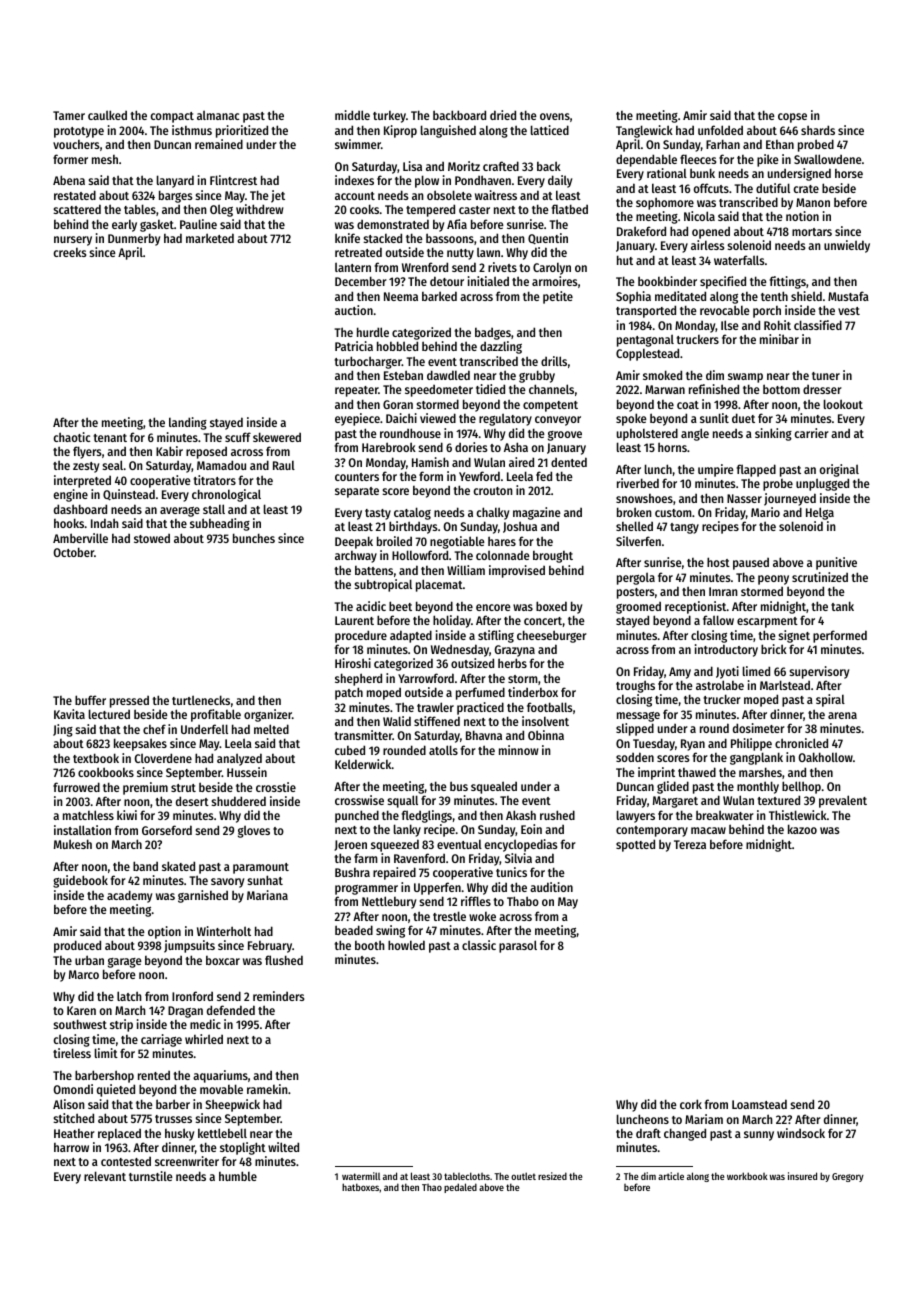 The height and width of the image is (1308, 924). I want to click on humble, so click(238, 1176).
